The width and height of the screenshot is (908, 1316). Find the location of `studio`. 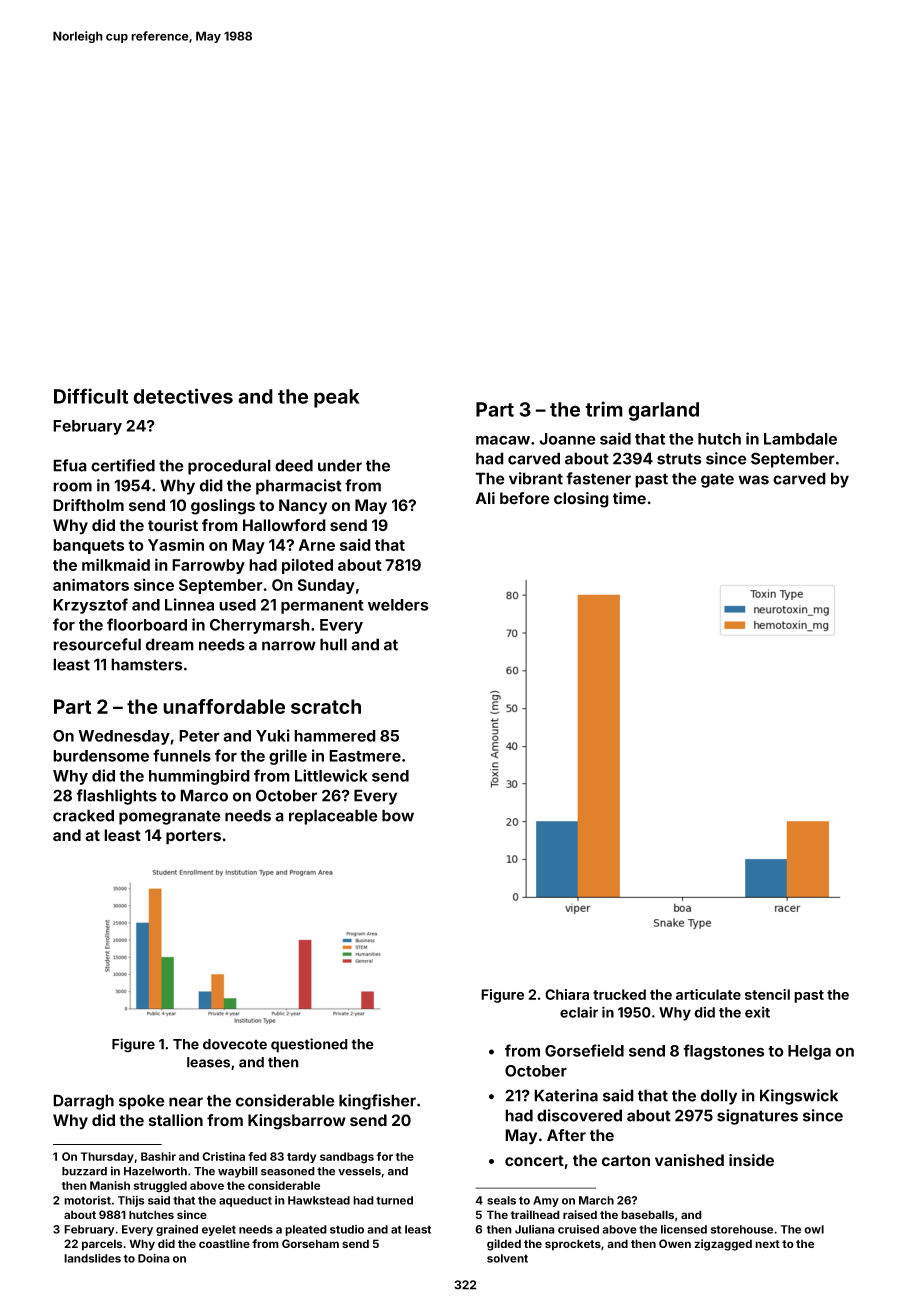

studio is located at coordinates (347, 1229).
